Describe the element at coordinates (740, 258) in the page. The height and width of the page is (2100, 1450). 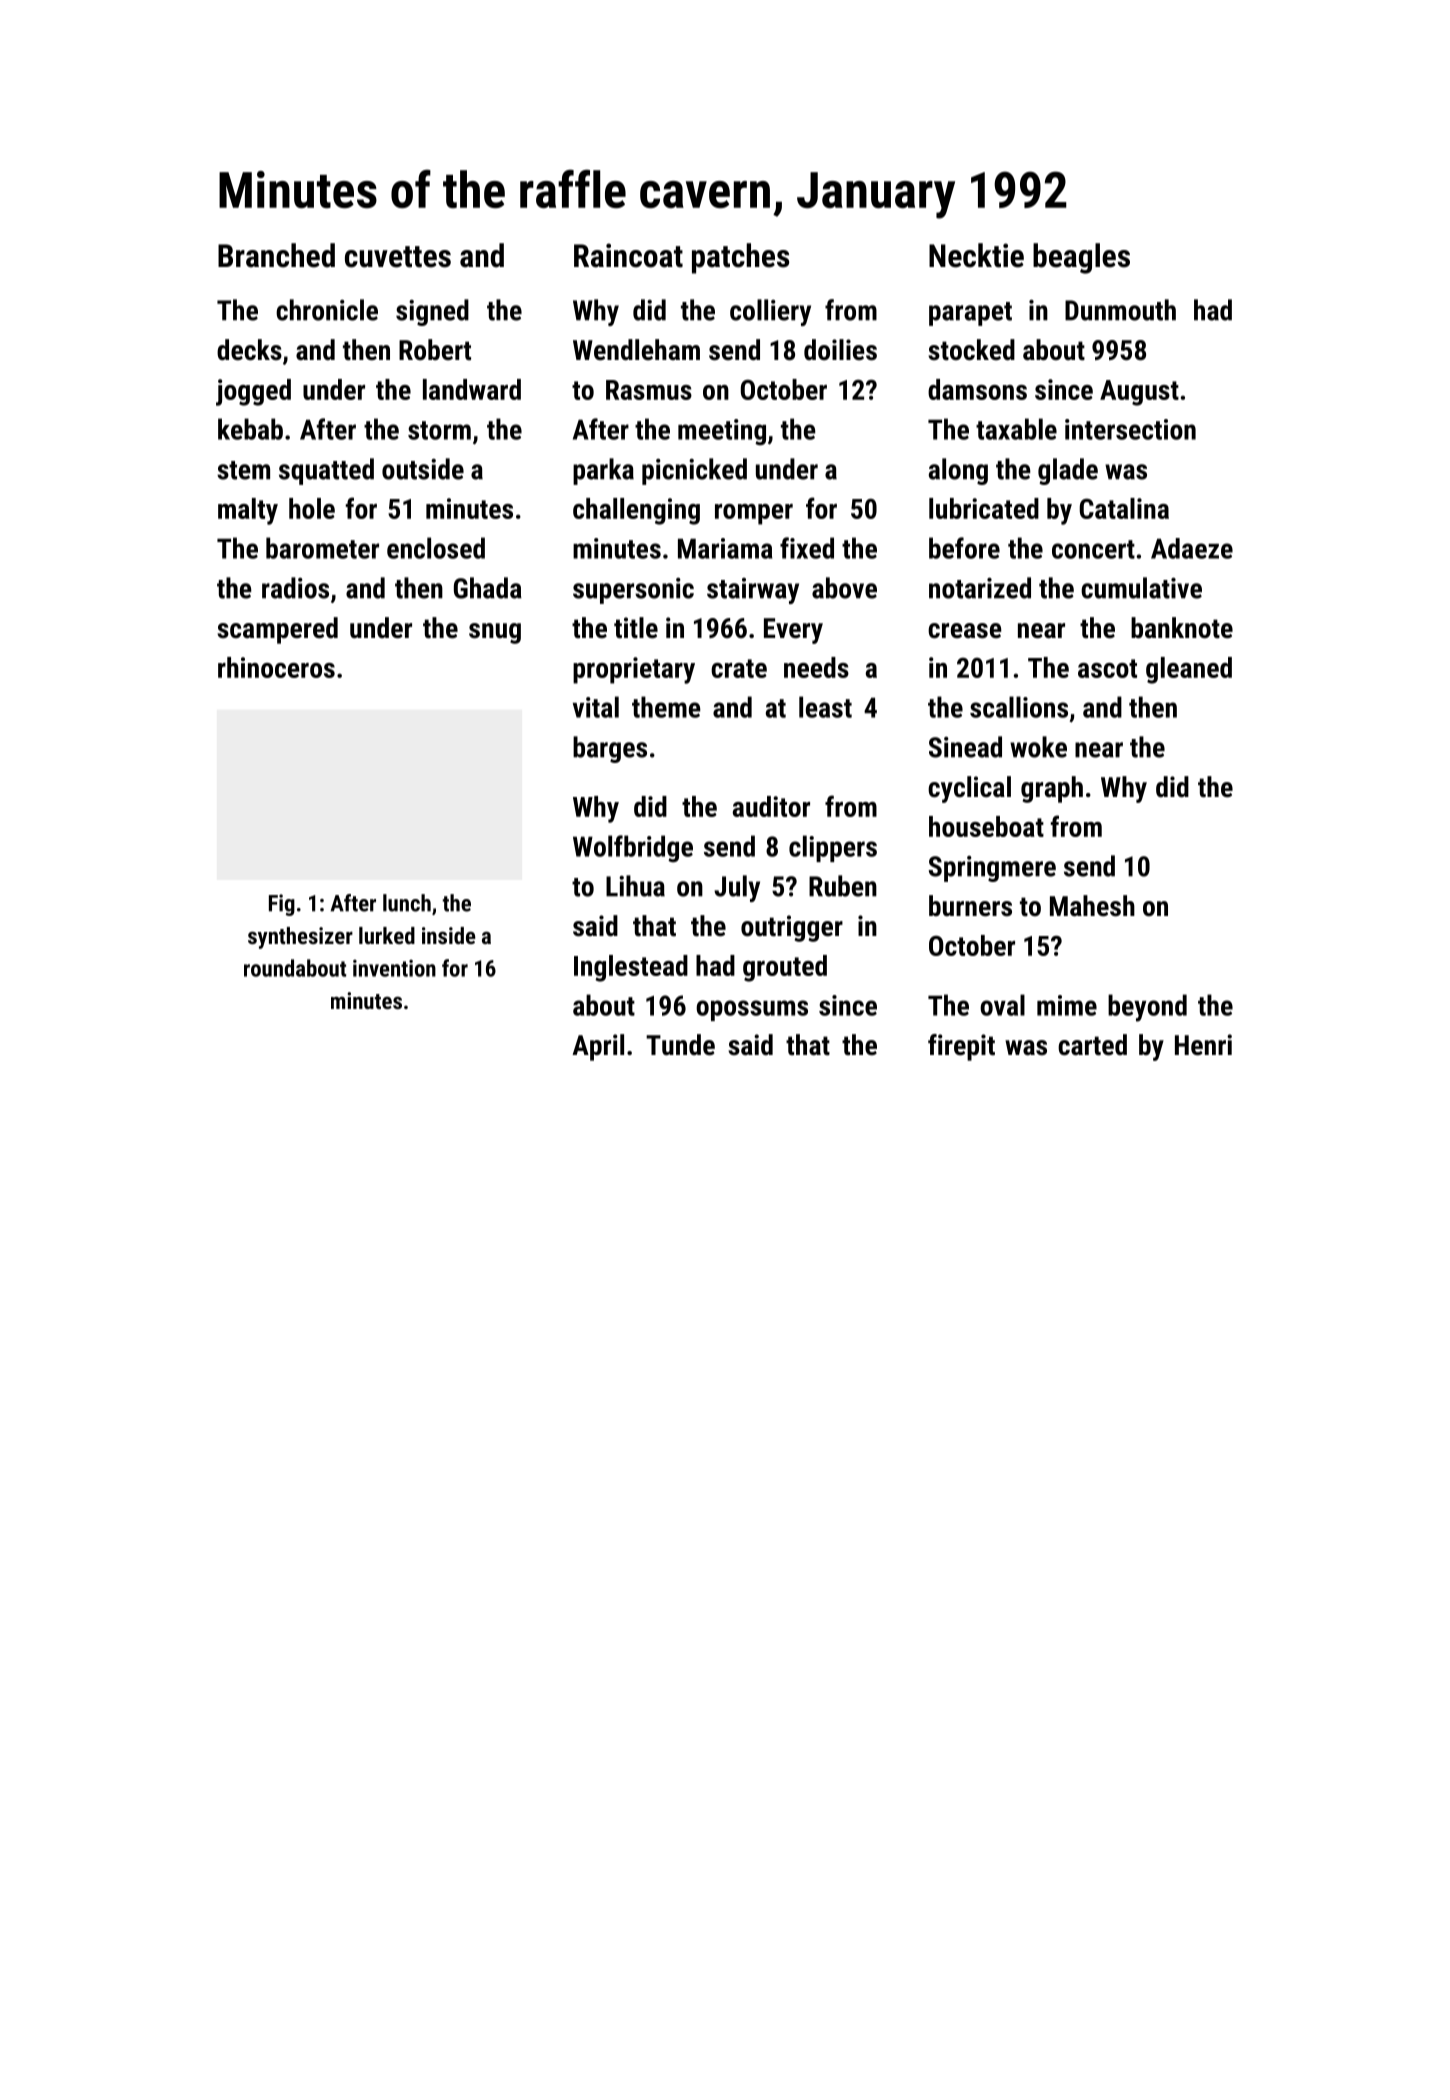
I see `patches` at that location.
